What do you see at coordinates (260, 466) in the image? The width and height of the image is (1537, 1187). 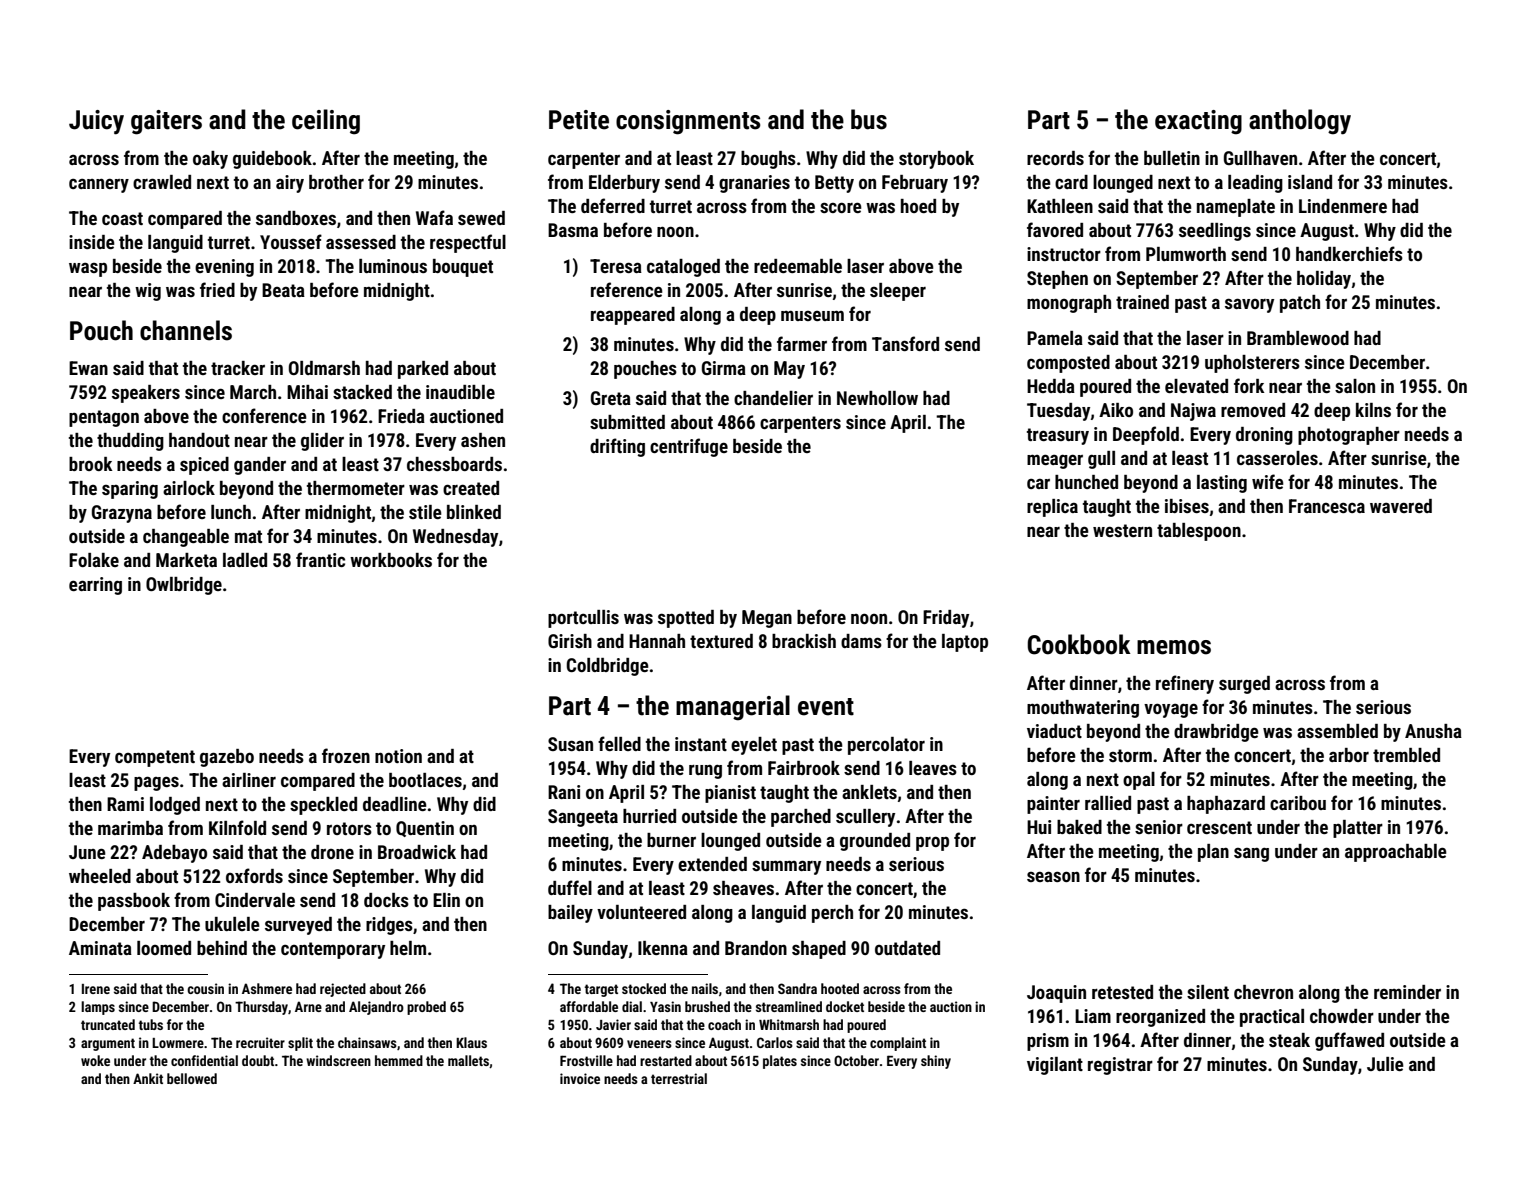 I see `gander` at bounding box center [260, 466].
